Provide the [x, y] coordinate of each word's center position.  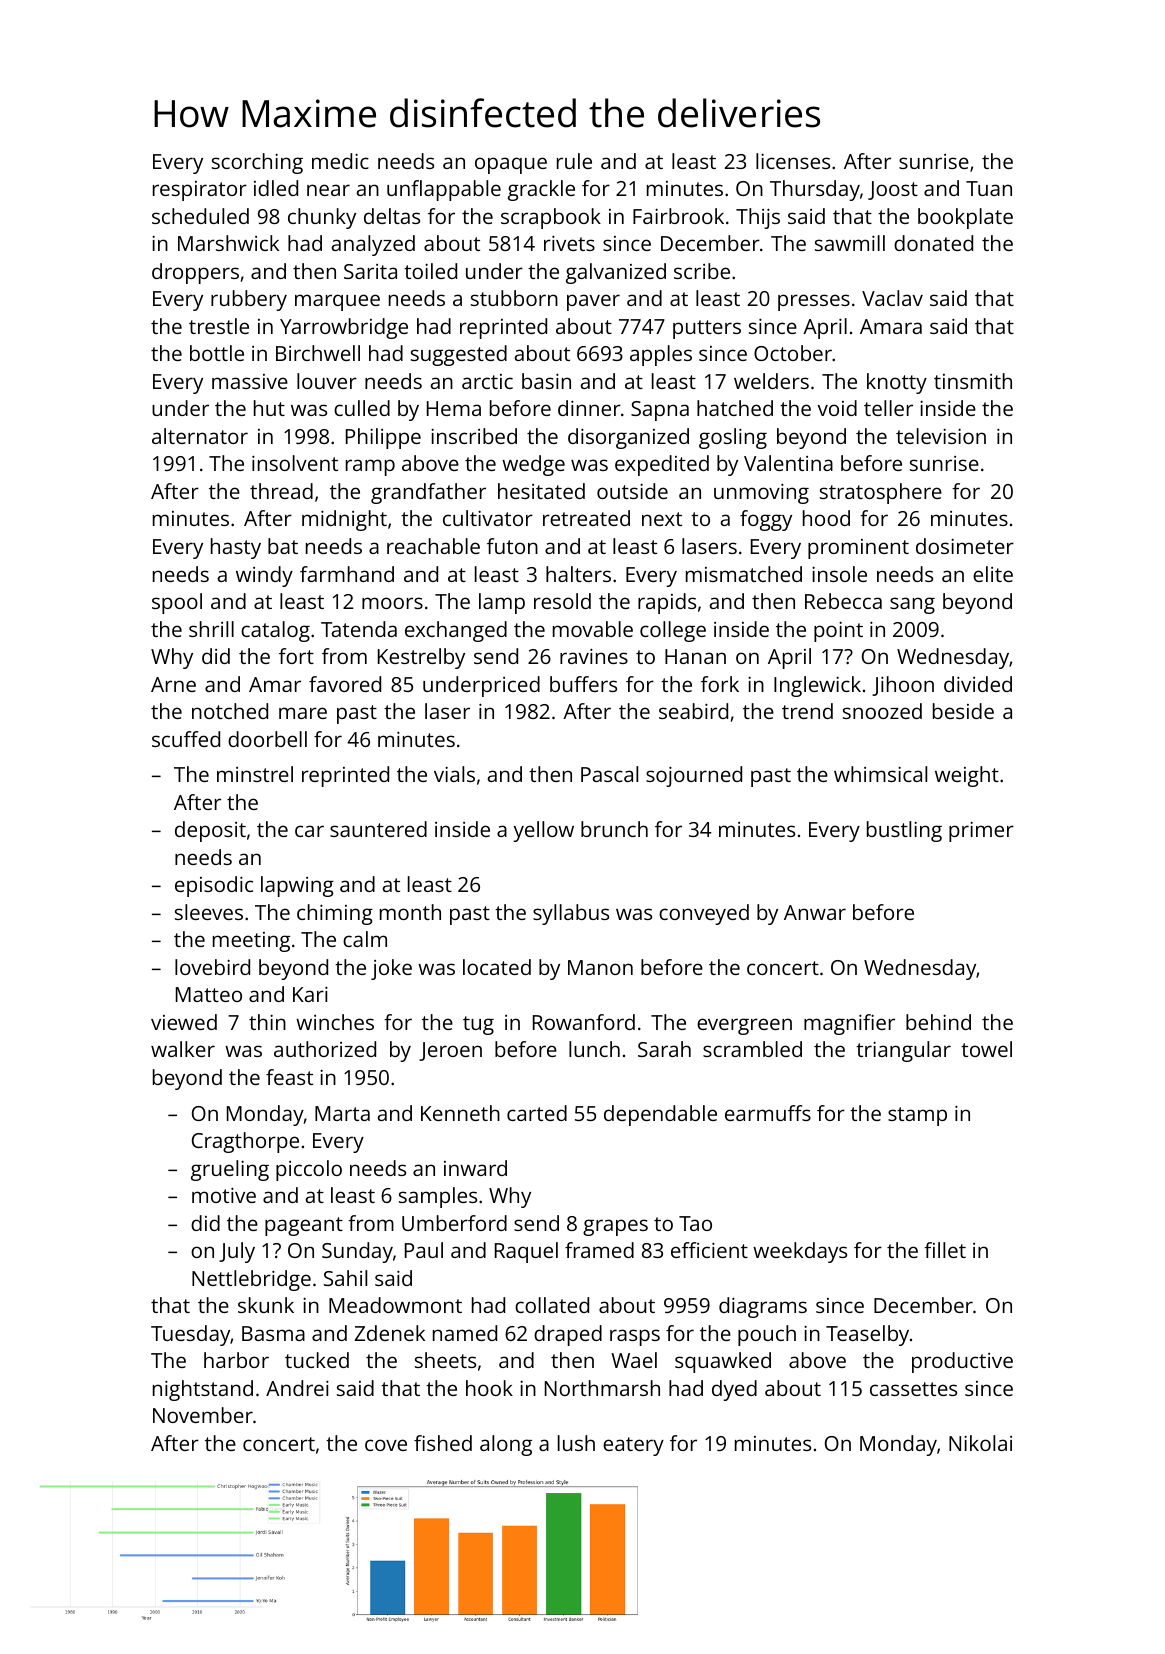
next [662, 519]
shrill [211, 629]
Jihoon [903, 686]
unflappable [444, 190]
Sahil [345, 1278]
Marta [342, 1113]
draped [568, 1335]
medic [340, 161]
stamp [917, 1116]
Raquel [526, 1252]
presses [814, 302]
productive [962, 1362]
